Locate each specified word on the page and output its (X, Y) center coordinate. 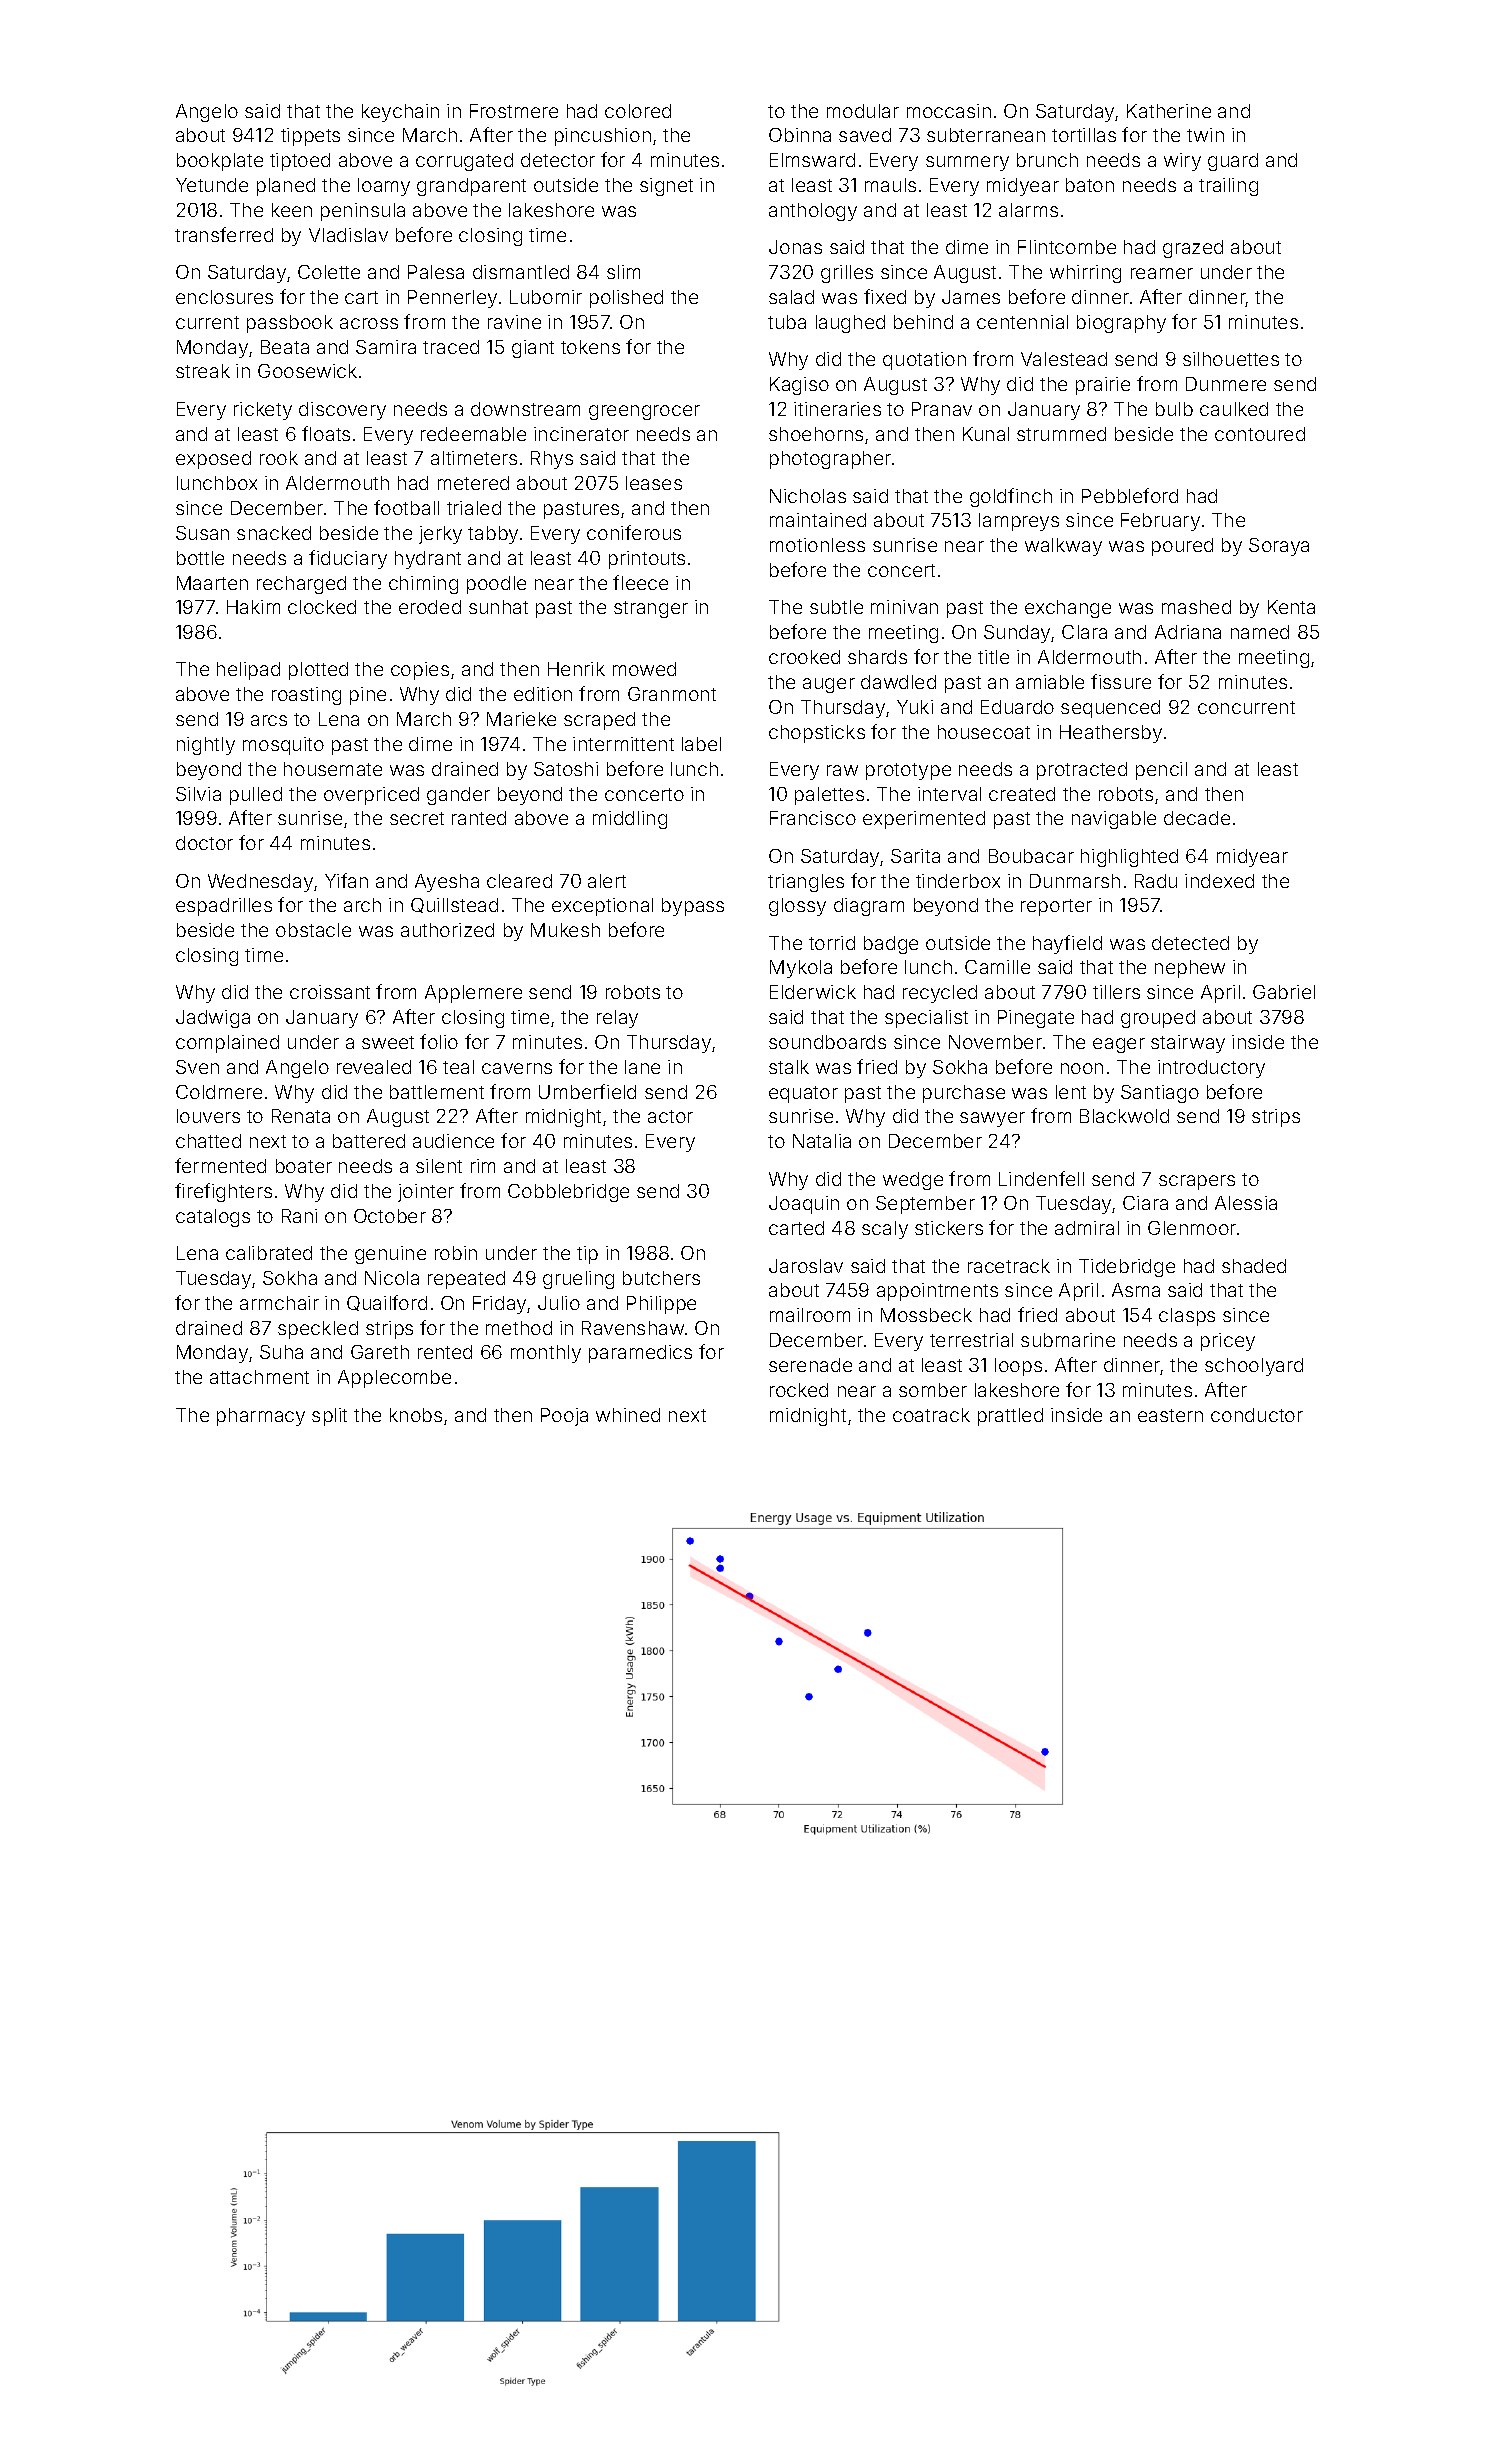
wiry (1182, 162)
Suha (281, 1352)
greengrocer (644, 412)
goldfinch (1011, 497)
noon (1082, 1068)
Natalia (822, 1141)
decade (1197, 818)
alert (607, 881)
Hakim (253, 607)
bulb (1174, 409)
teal (458, 1067)
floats (326, 433)
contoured (1260, 434)
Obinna (800, 135)
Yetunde (212, 185)
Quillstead (454, 905)
